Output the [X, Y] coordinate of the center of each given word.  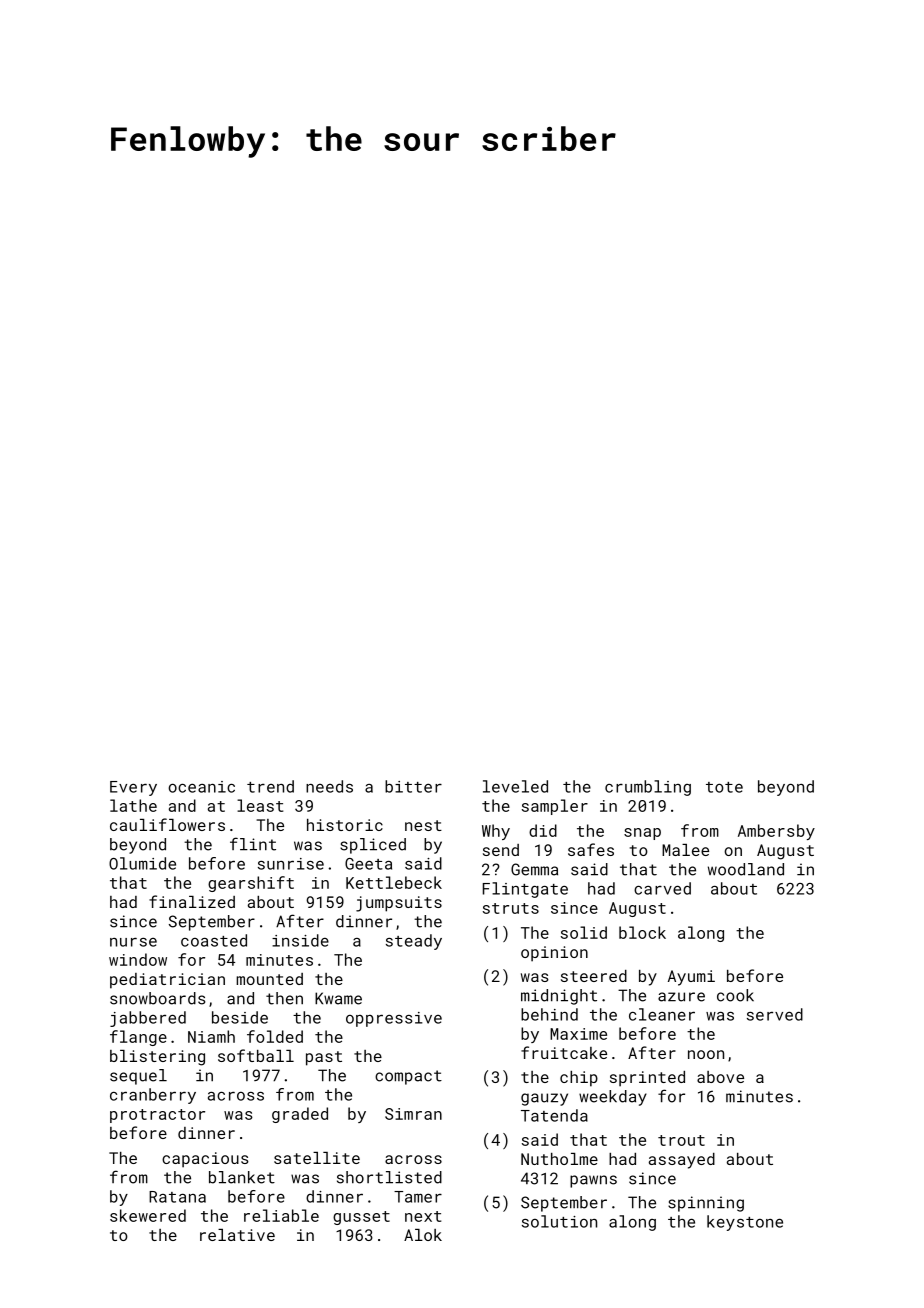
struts [511, 908]
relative [237, 1235]
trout [681, 1140]
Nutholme [559, 1159]
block [642, 932]
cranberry [153, 1096]
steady [414, 942]
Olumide [142, 863]
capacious [205, 1160]
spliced [373, 846]
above [720, 1077]
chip [579, 1079]
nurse [133, 942]
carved [662, 888]
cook [735, 995]
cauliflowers [167, 824]
